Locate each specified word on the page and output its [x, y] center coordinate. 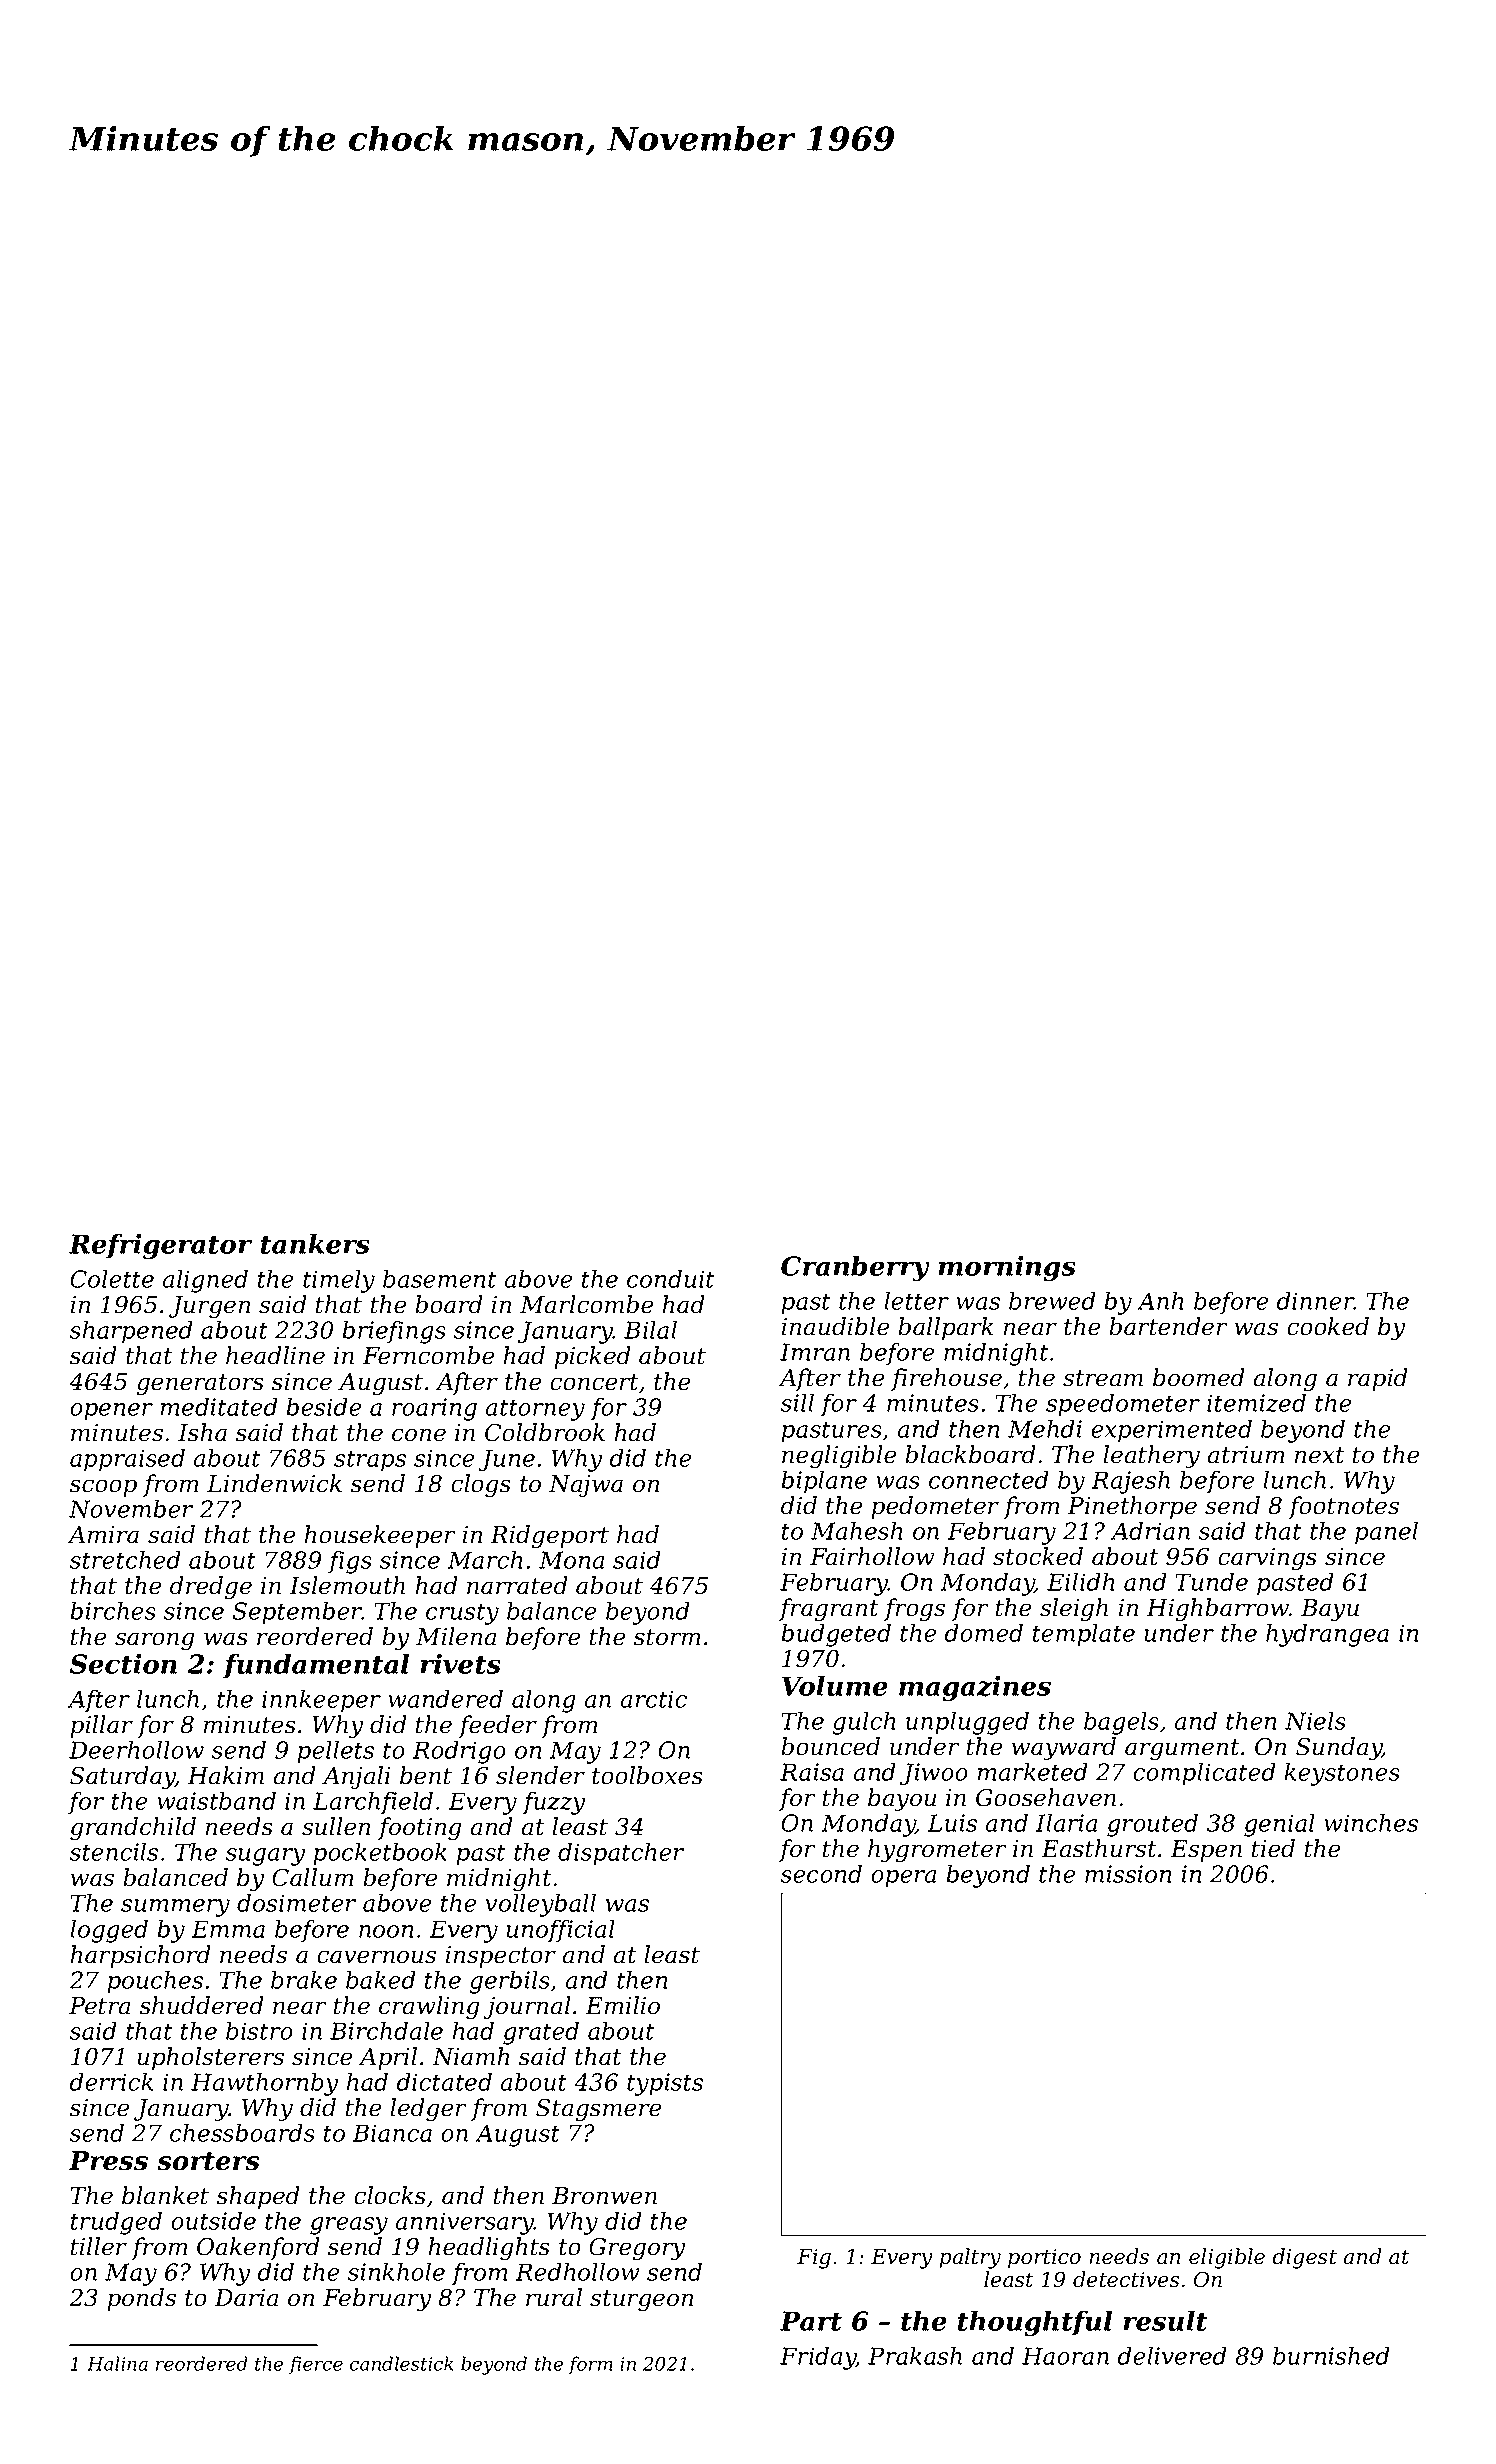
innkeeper [321, 1701]
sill [797, 1403]
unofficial [560, 1931]
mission [1128, 1874]
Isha [202, 1432]
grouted [1152, 1825]
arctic [654, 1699]
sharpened [131, 1332]
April [388, 2058]
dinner [1315, 1301]
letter [916, 1301]
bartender [1168, 1326]
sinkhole [396, 2272]
